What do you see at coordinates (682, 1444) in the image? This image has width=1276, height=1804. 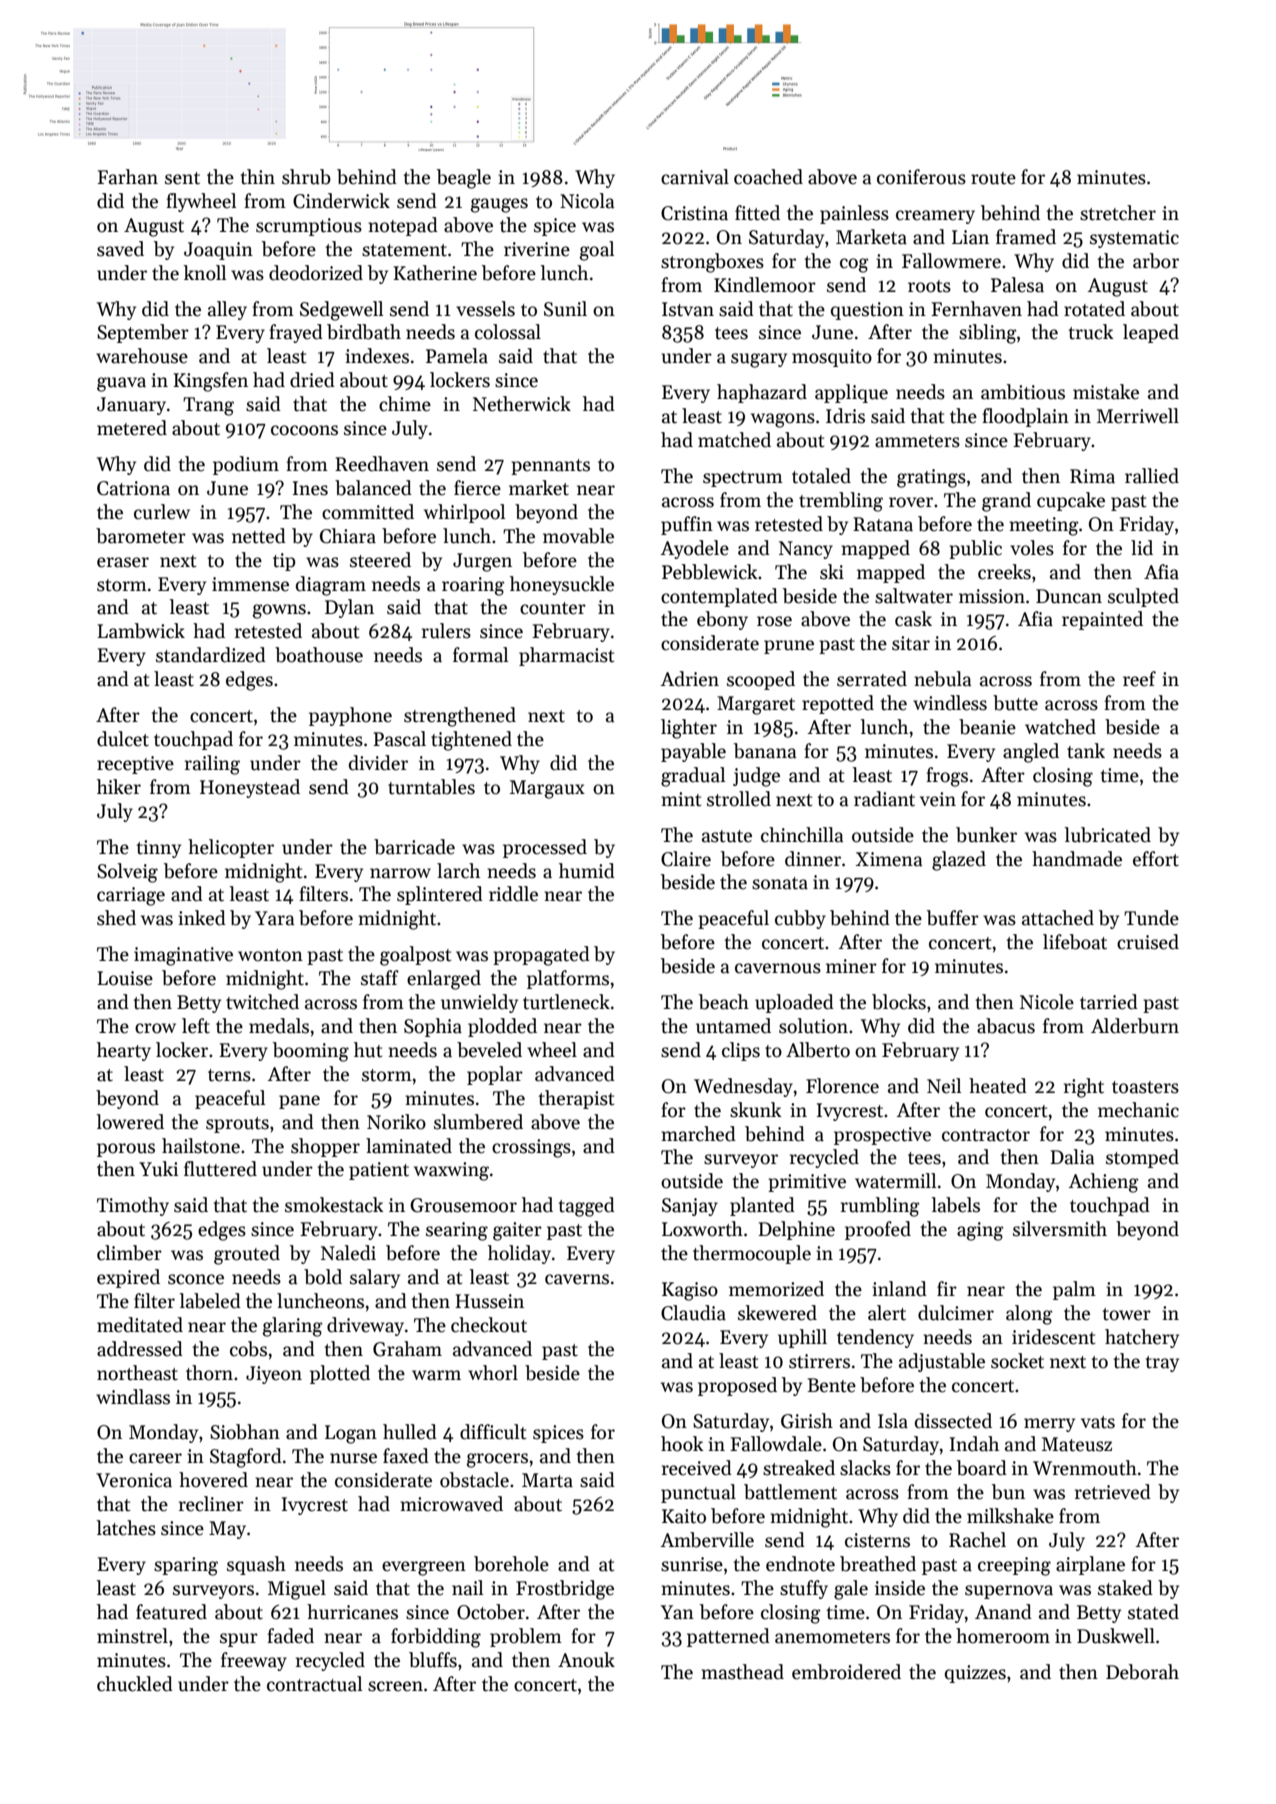 I see `hook` at bounding box center [682, 1444].
